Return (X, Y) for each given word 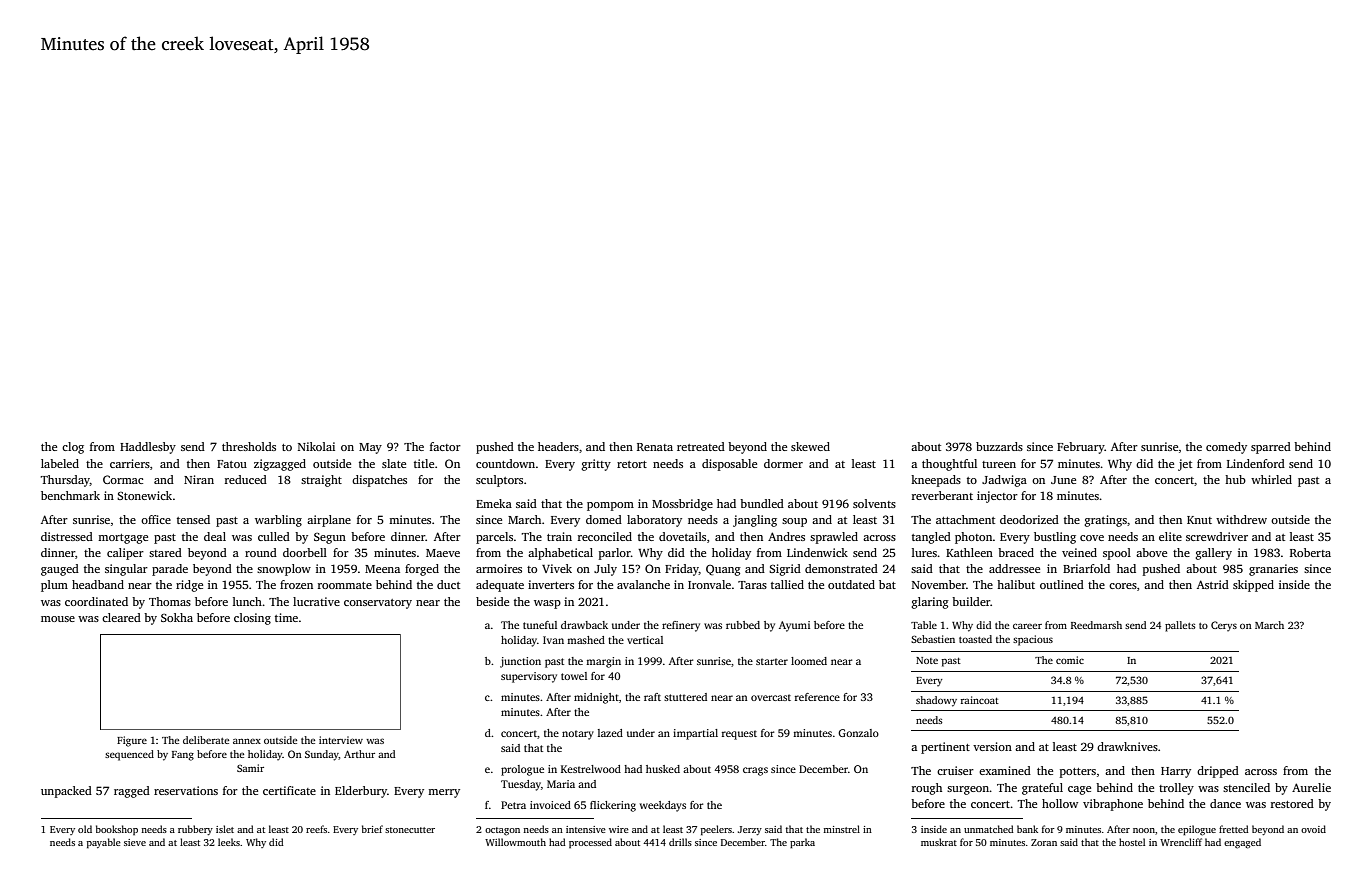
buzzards (999, 446)
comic (1070, 660)
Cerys (1224, 626)
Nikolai (316, 446)
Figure (132, 741)
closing (252, 619)
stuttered (685, 697)
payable (104, 843)
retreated (701, 446)
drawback (584, 625)
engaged (1242, 843)
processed (590, 843)
